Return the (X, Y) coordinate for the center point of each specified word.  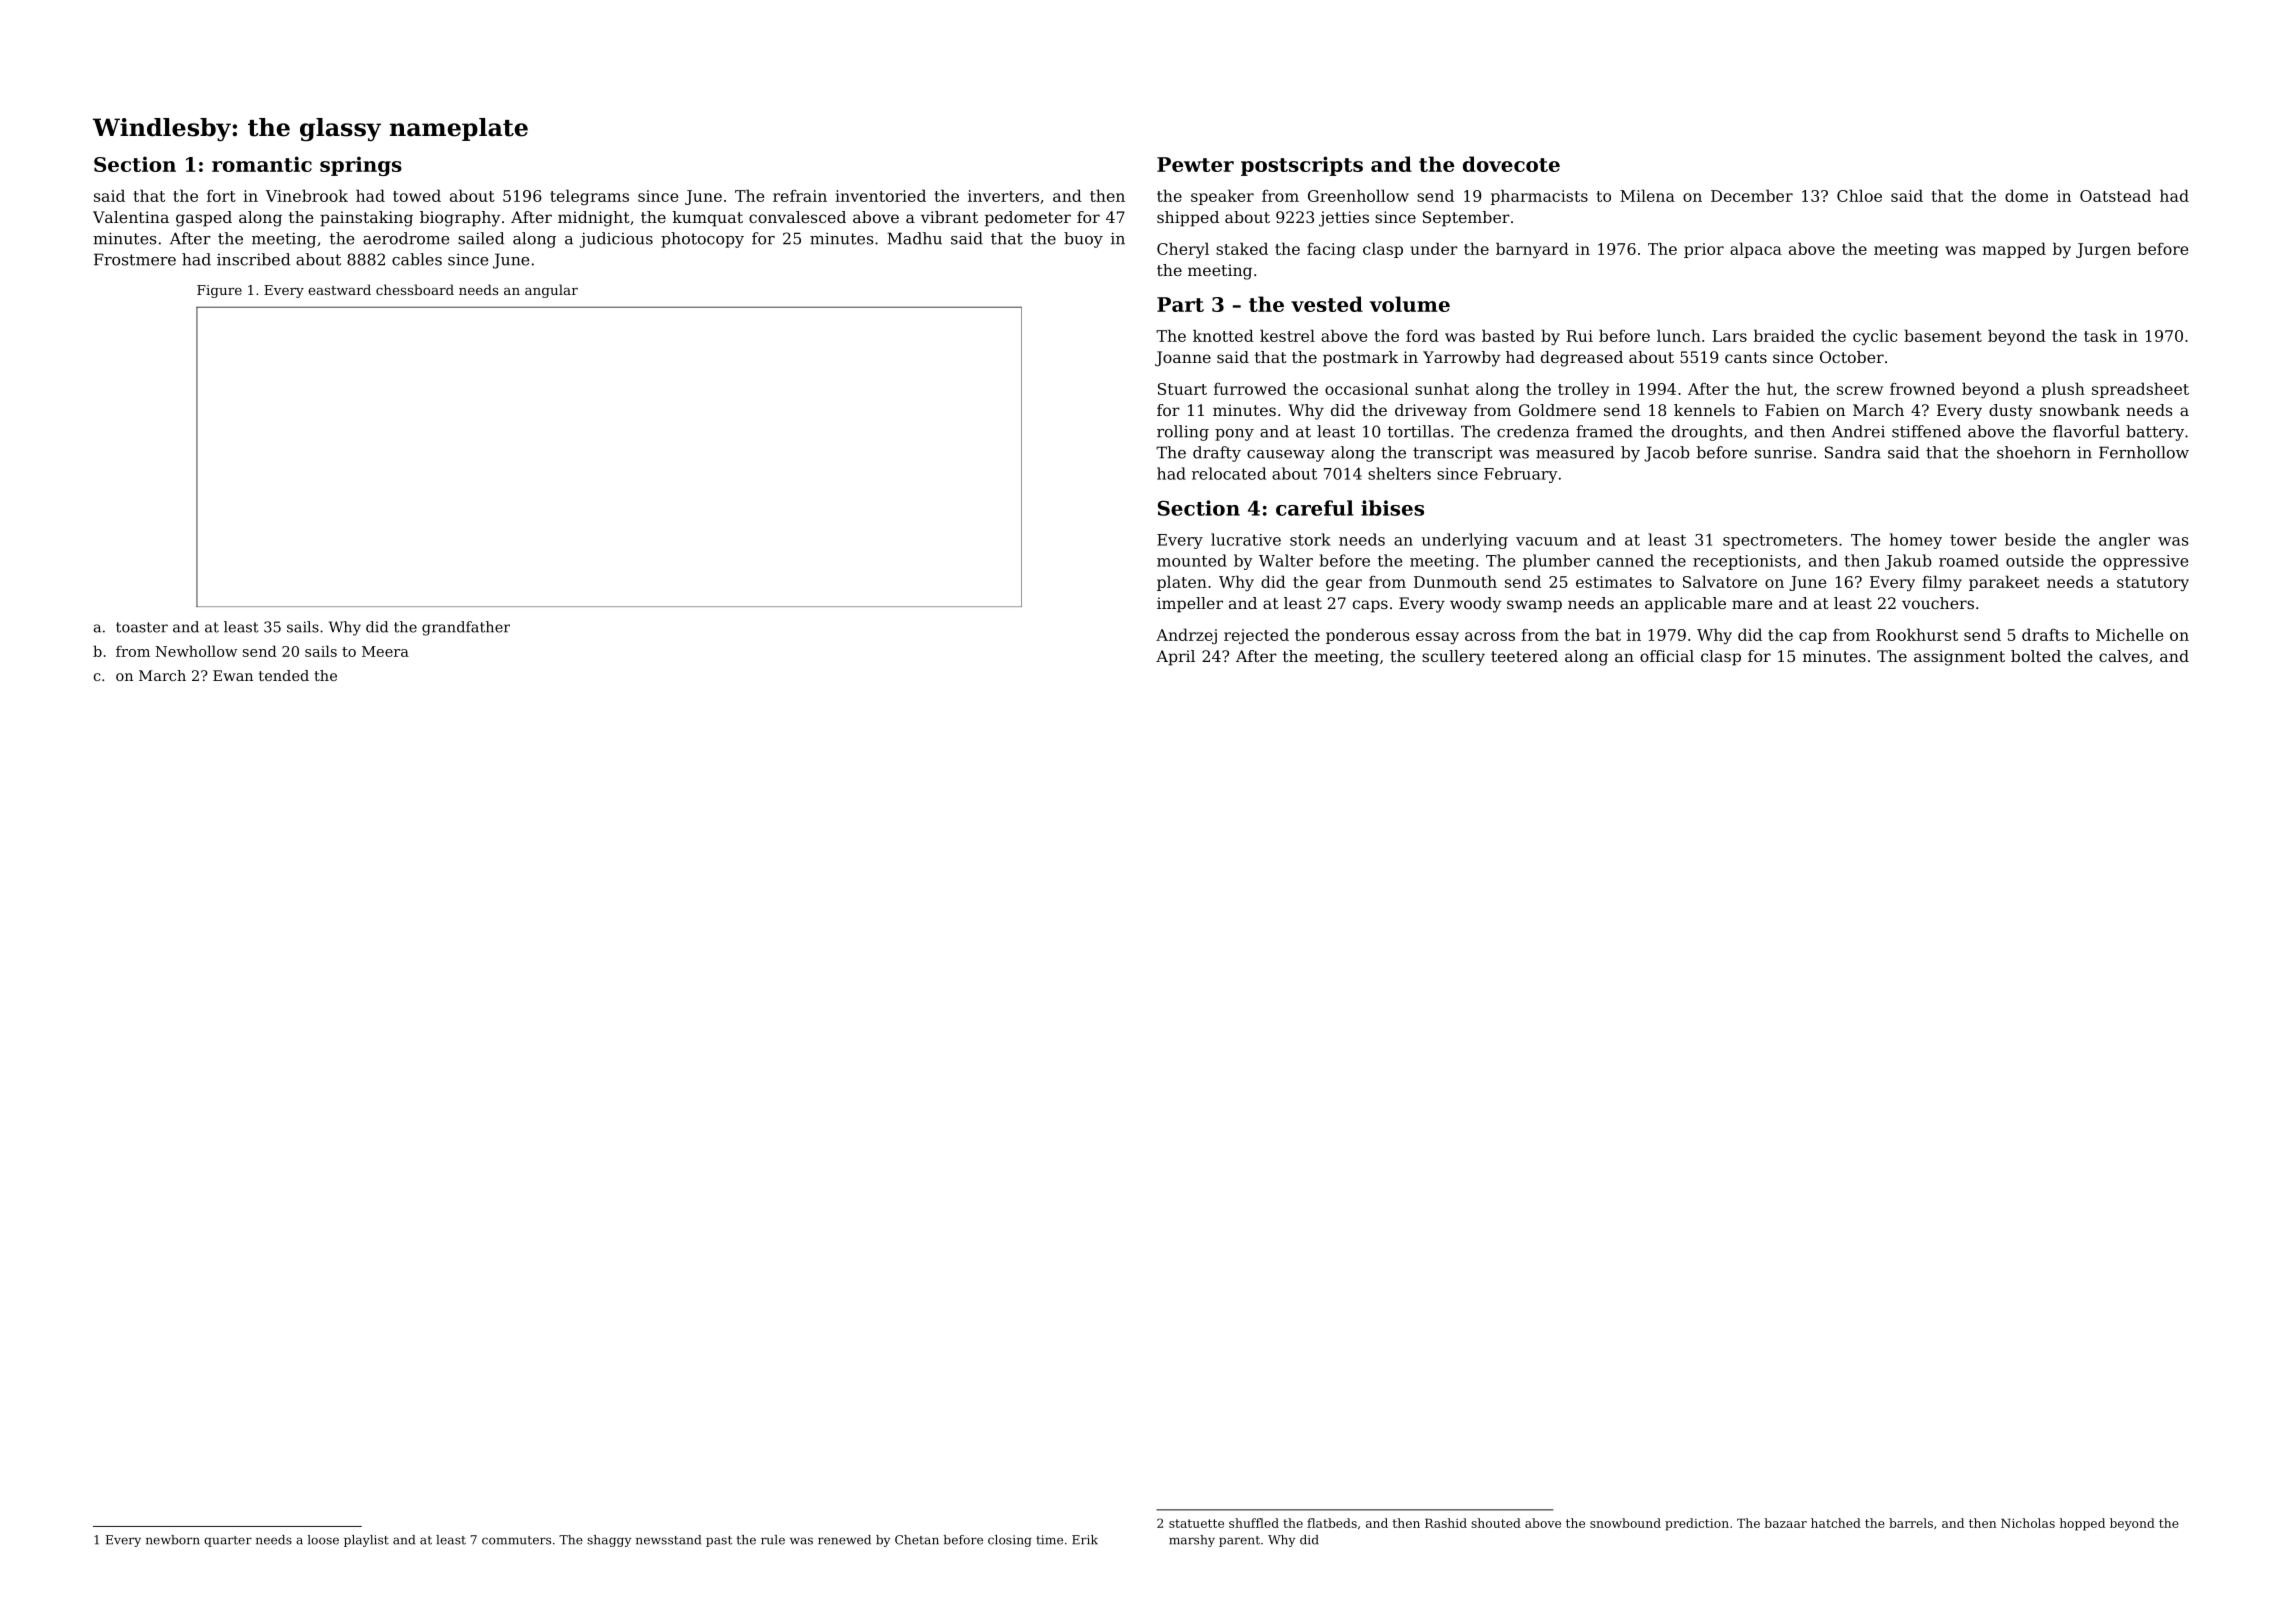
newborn (173, 1540)
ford (1422, 335)
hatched (1836, 1523)
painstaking (366, 219)
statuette (1196, 1523)
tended (284, 675)
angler (2124, 541)
